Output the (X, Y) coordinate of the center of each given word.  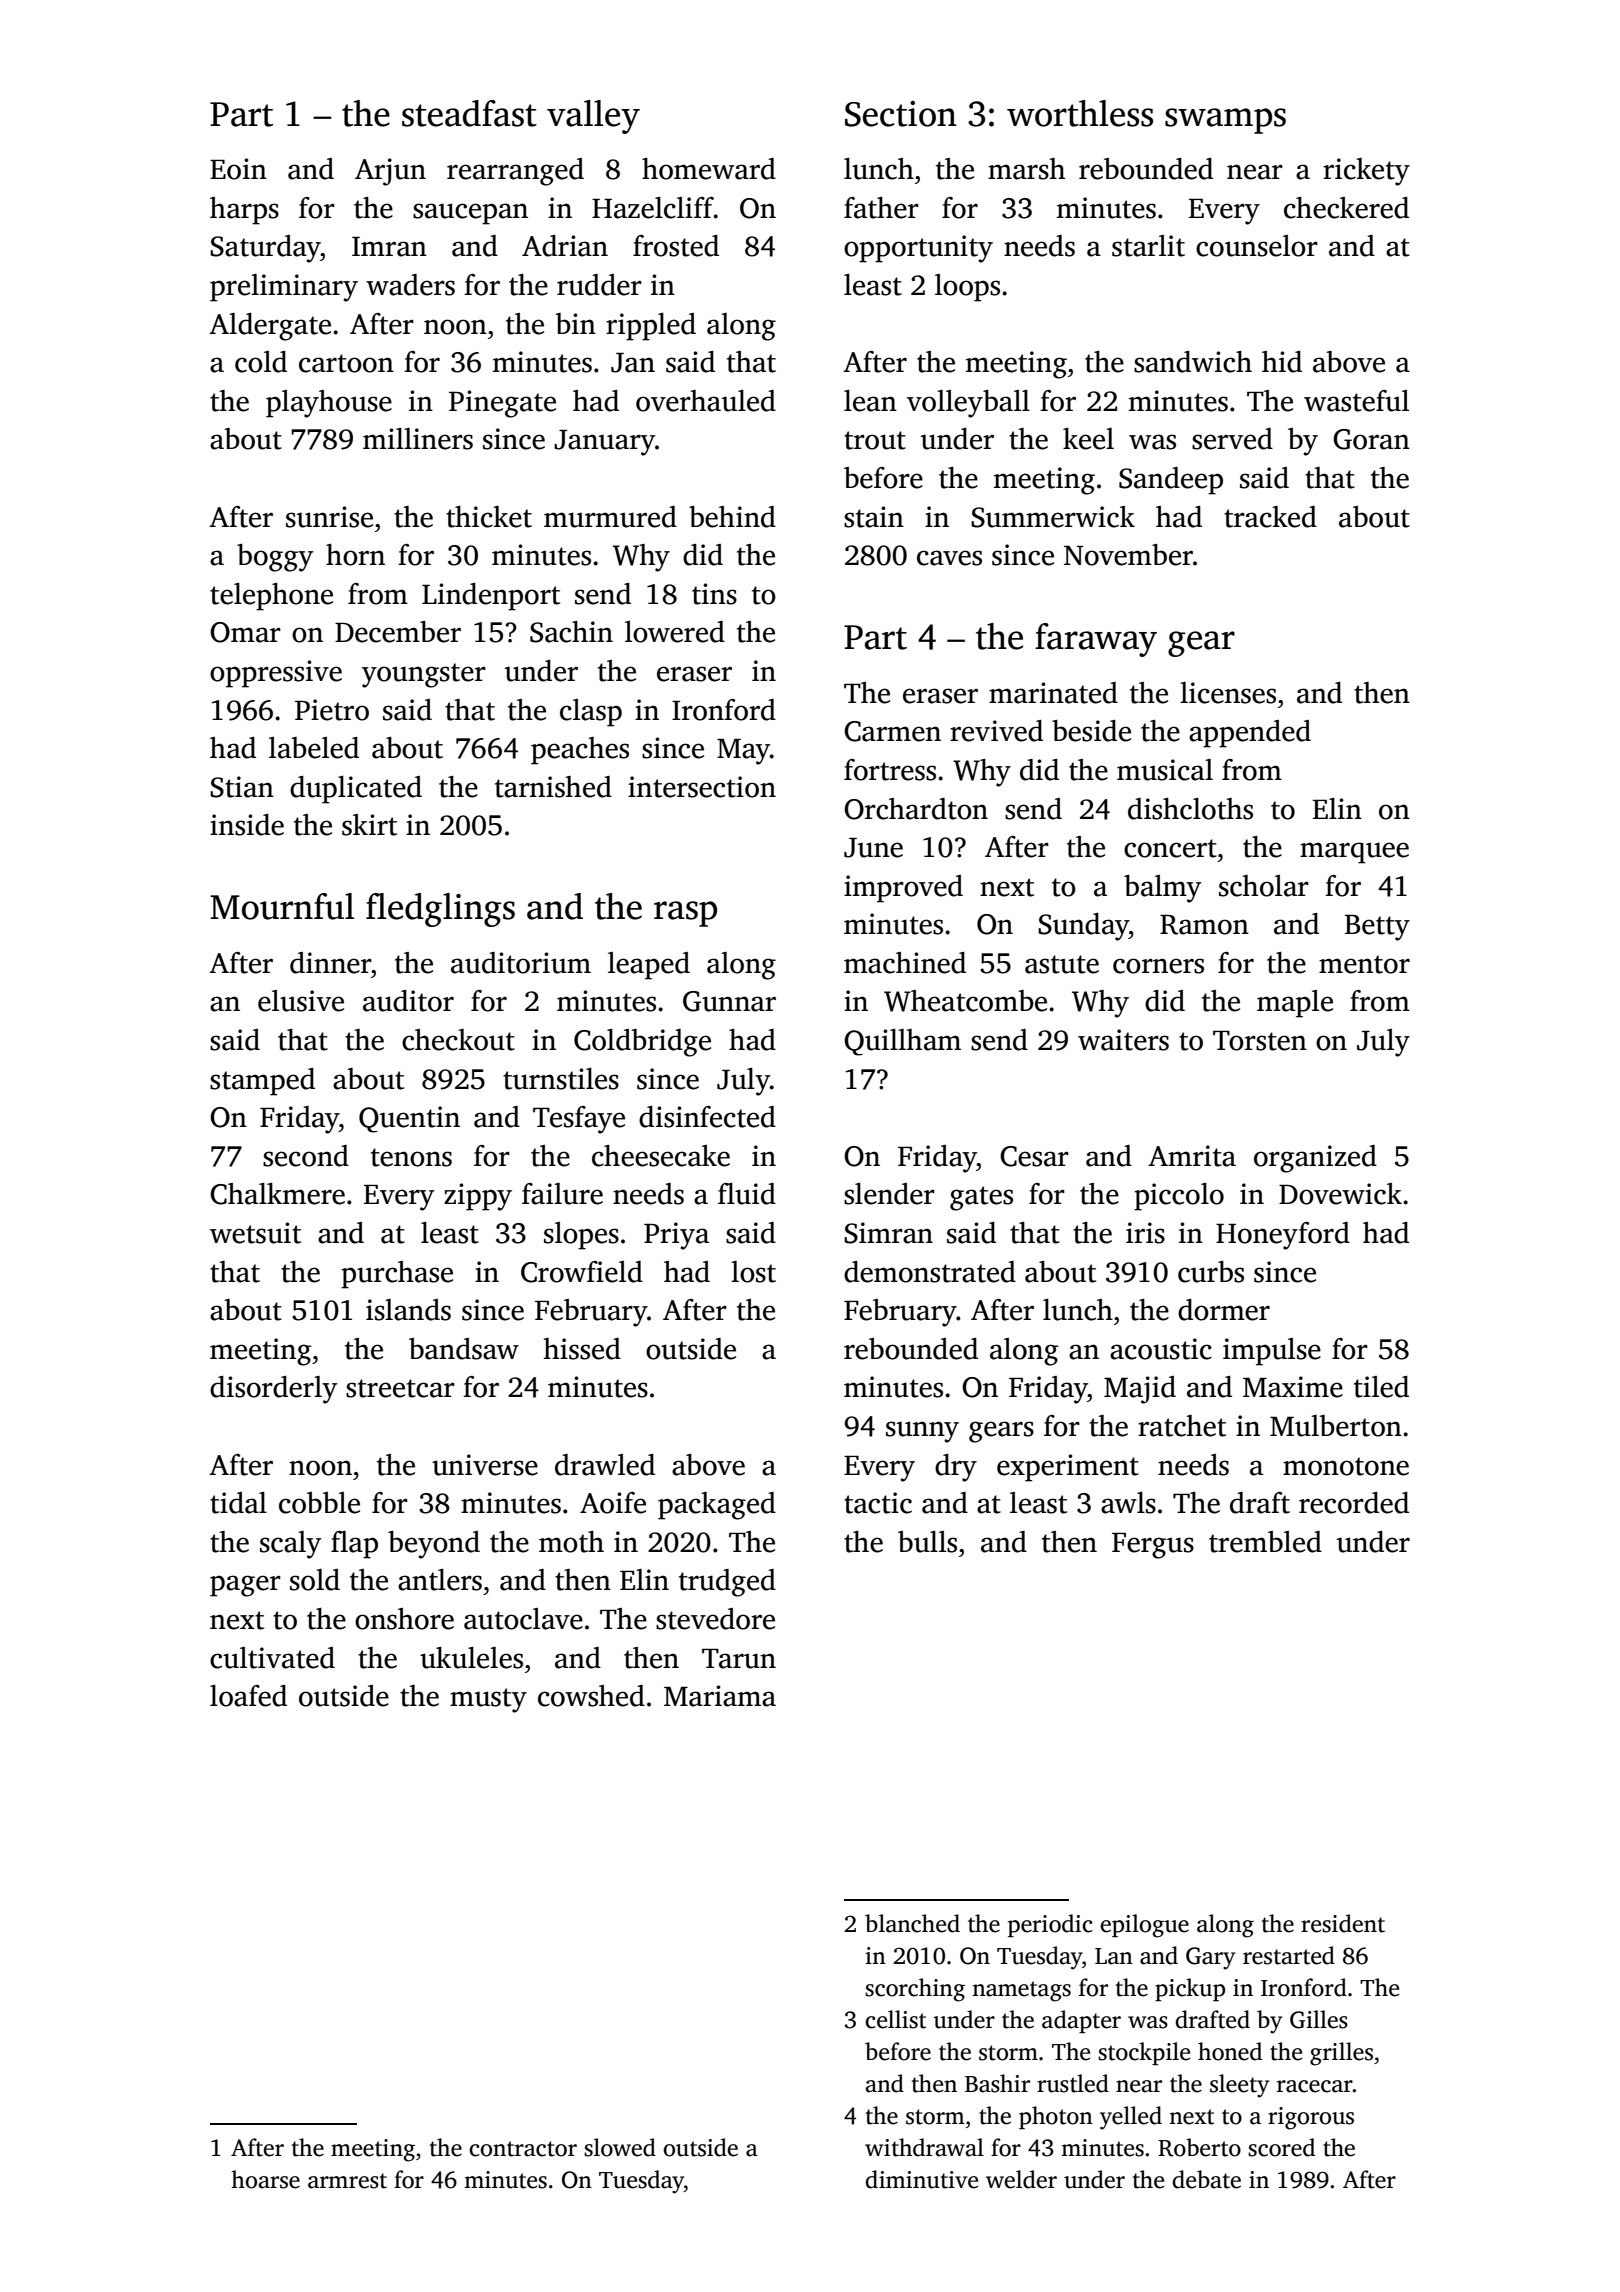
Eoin (238, 169)
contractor (523, 2149)
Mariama (720, 1696)
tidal (238, 1503)
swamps (1225, 121)
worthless (1080, 113)
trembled (1265, 1542)
